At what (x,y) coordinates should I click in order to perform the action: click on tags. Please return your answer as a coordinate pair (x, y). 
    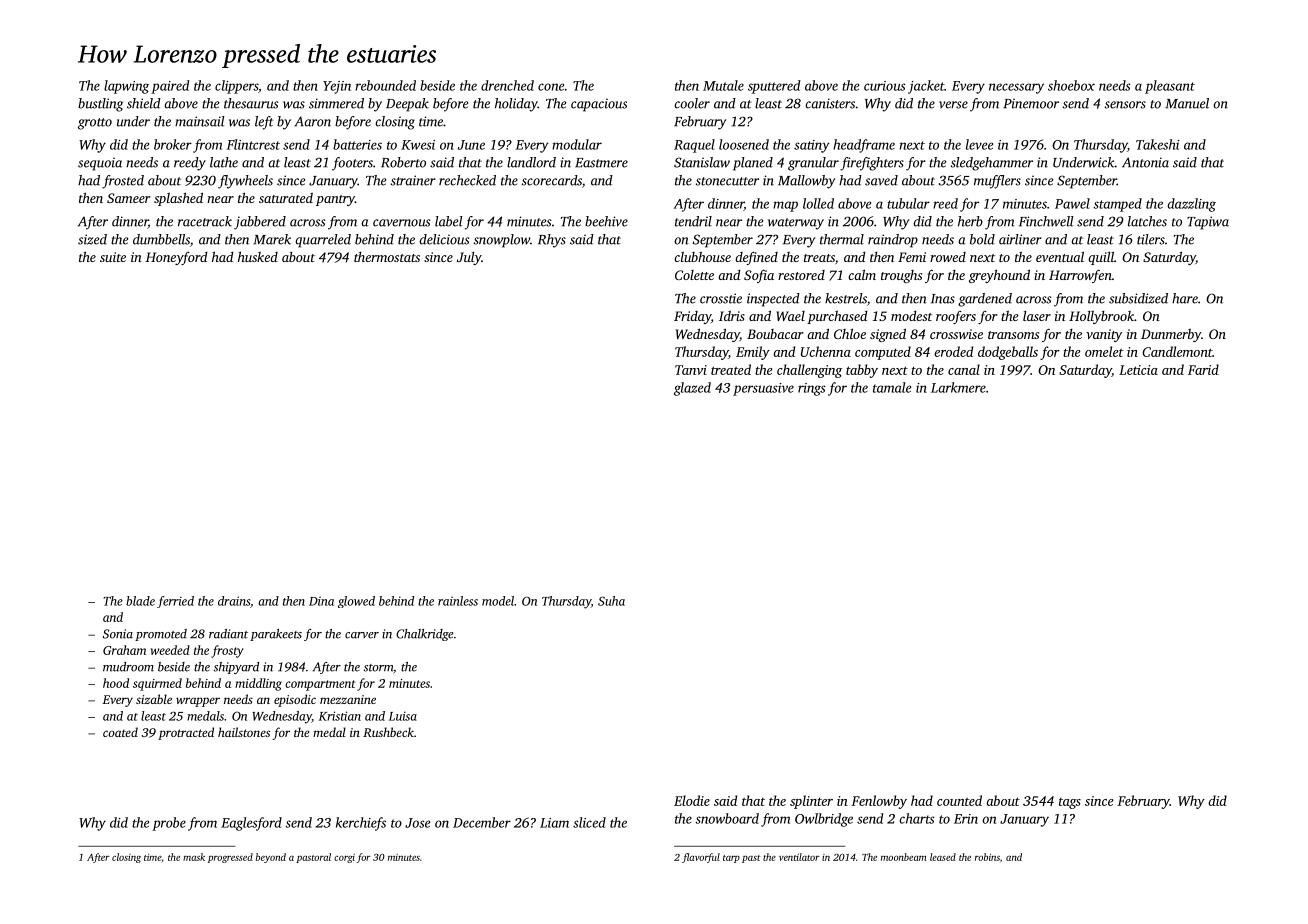
    Looking at the image, I should click on (1070, 803).
